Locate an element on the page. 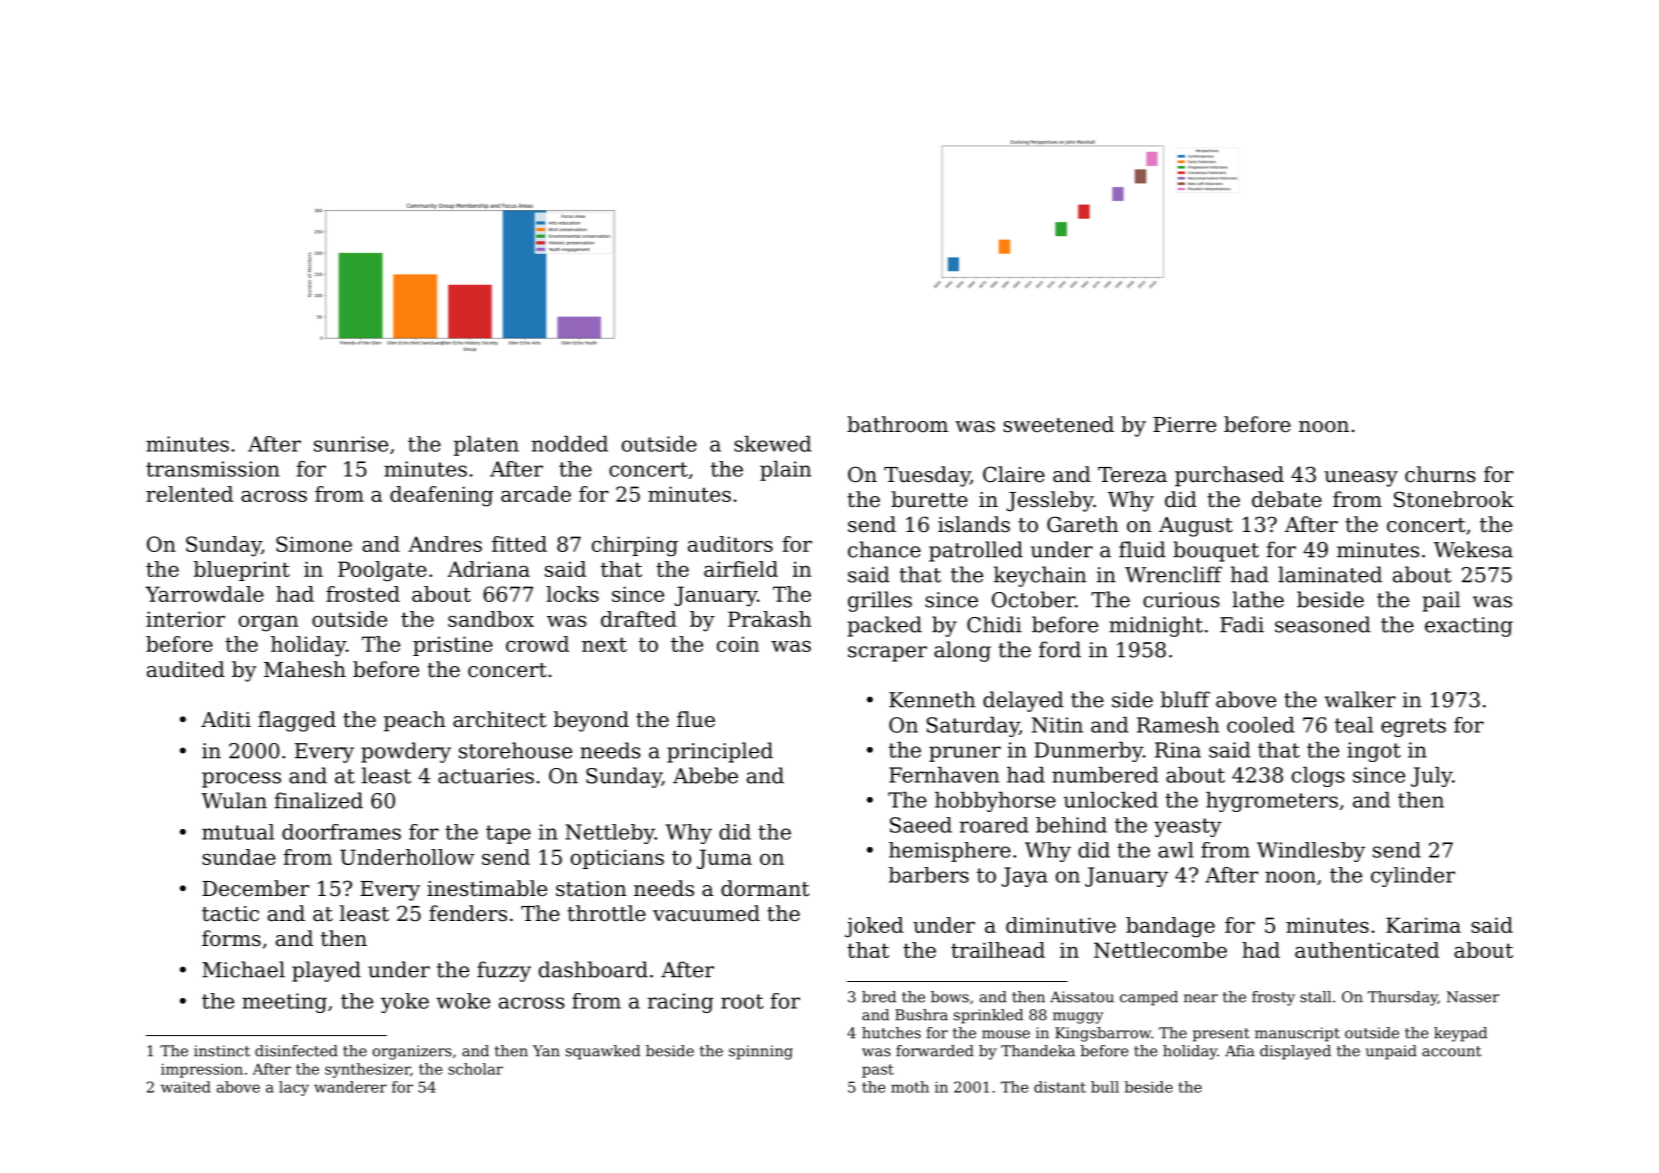  hobbyhorse is located at coordinates (995, 802).
